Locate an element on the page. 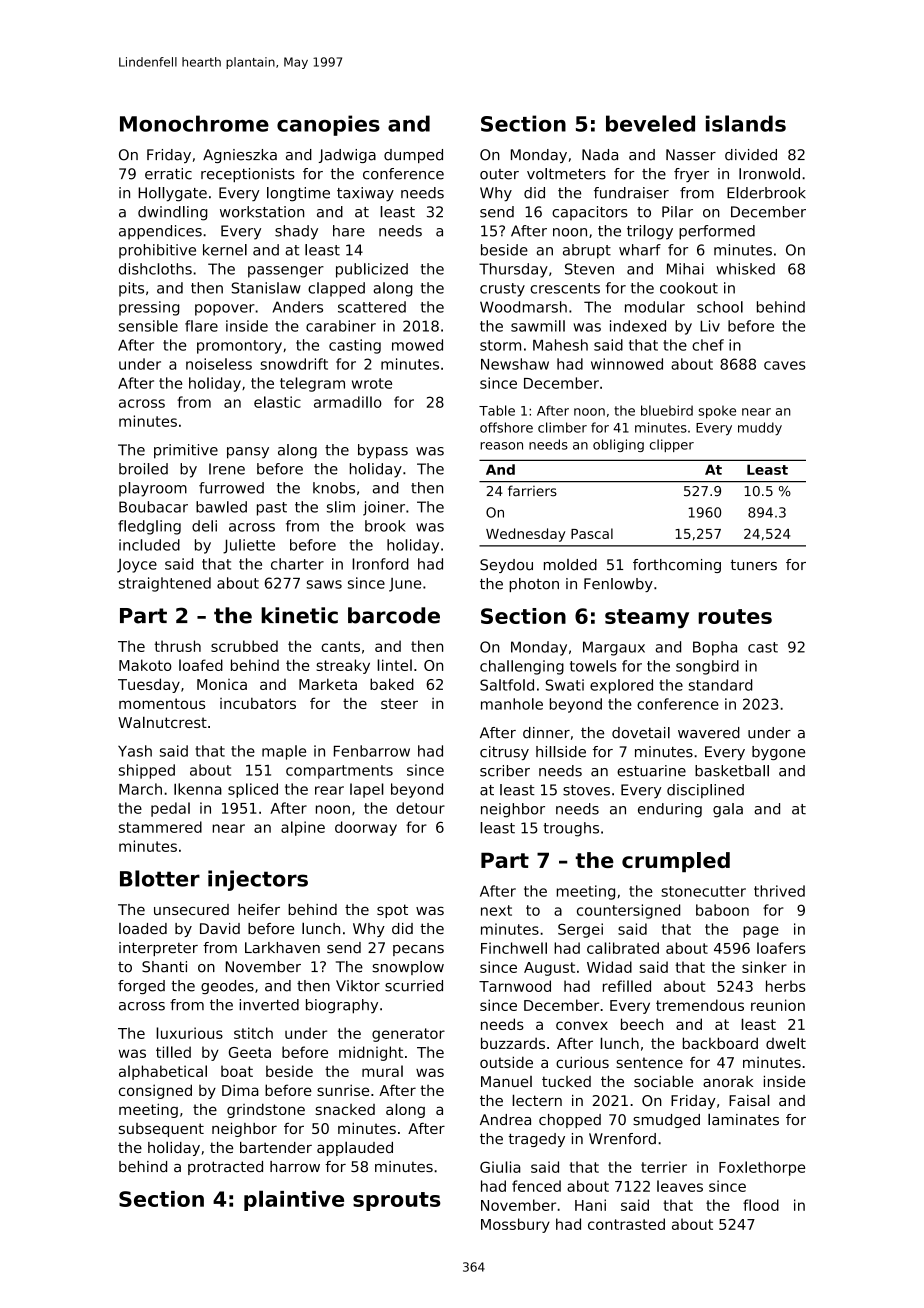 This image has width=924, height=1308. publicized is located at coordinates (372, 270).
